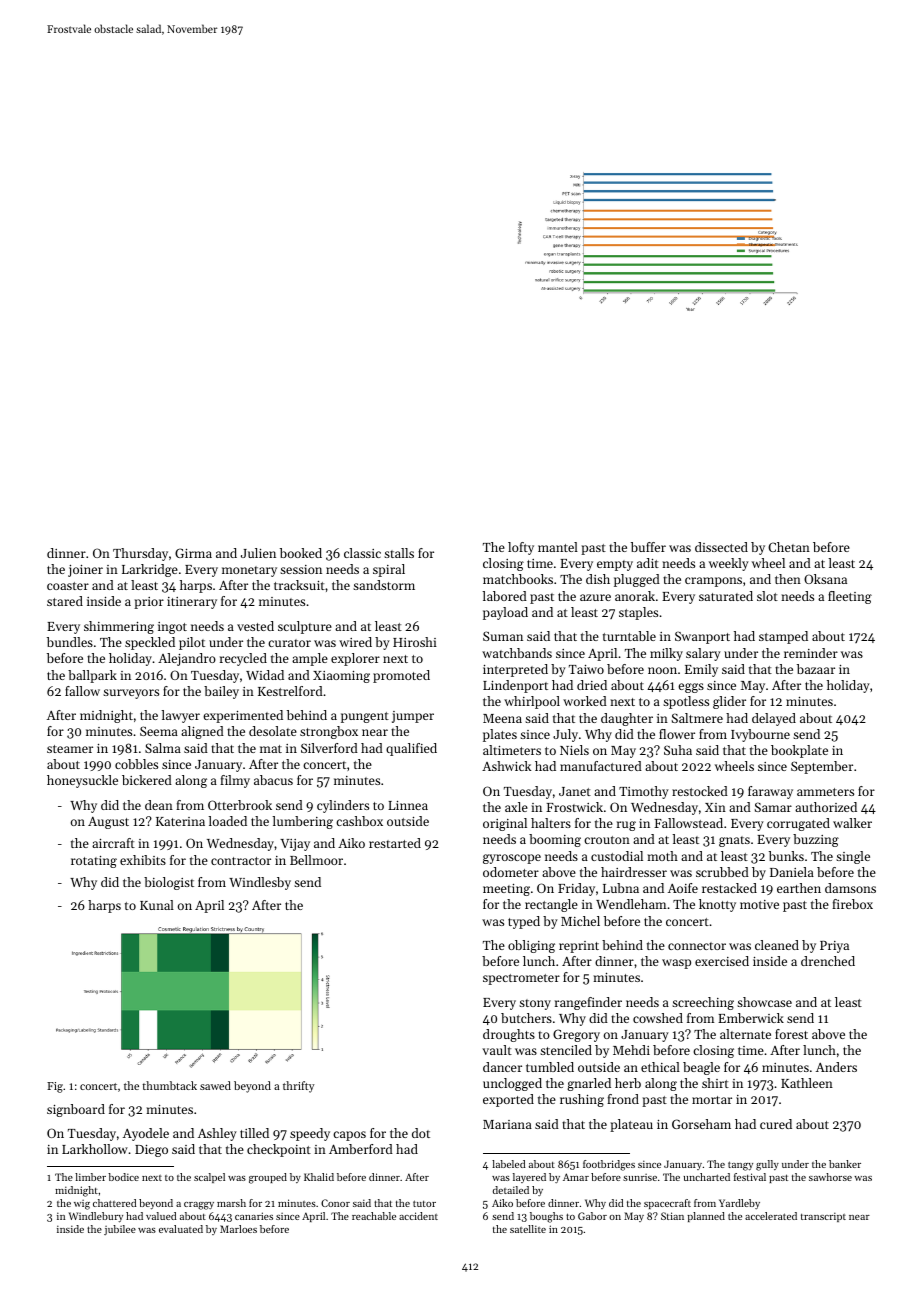 The height and width of the document is (1308, 924). I want to click on beagle, so click(701, 1068).
